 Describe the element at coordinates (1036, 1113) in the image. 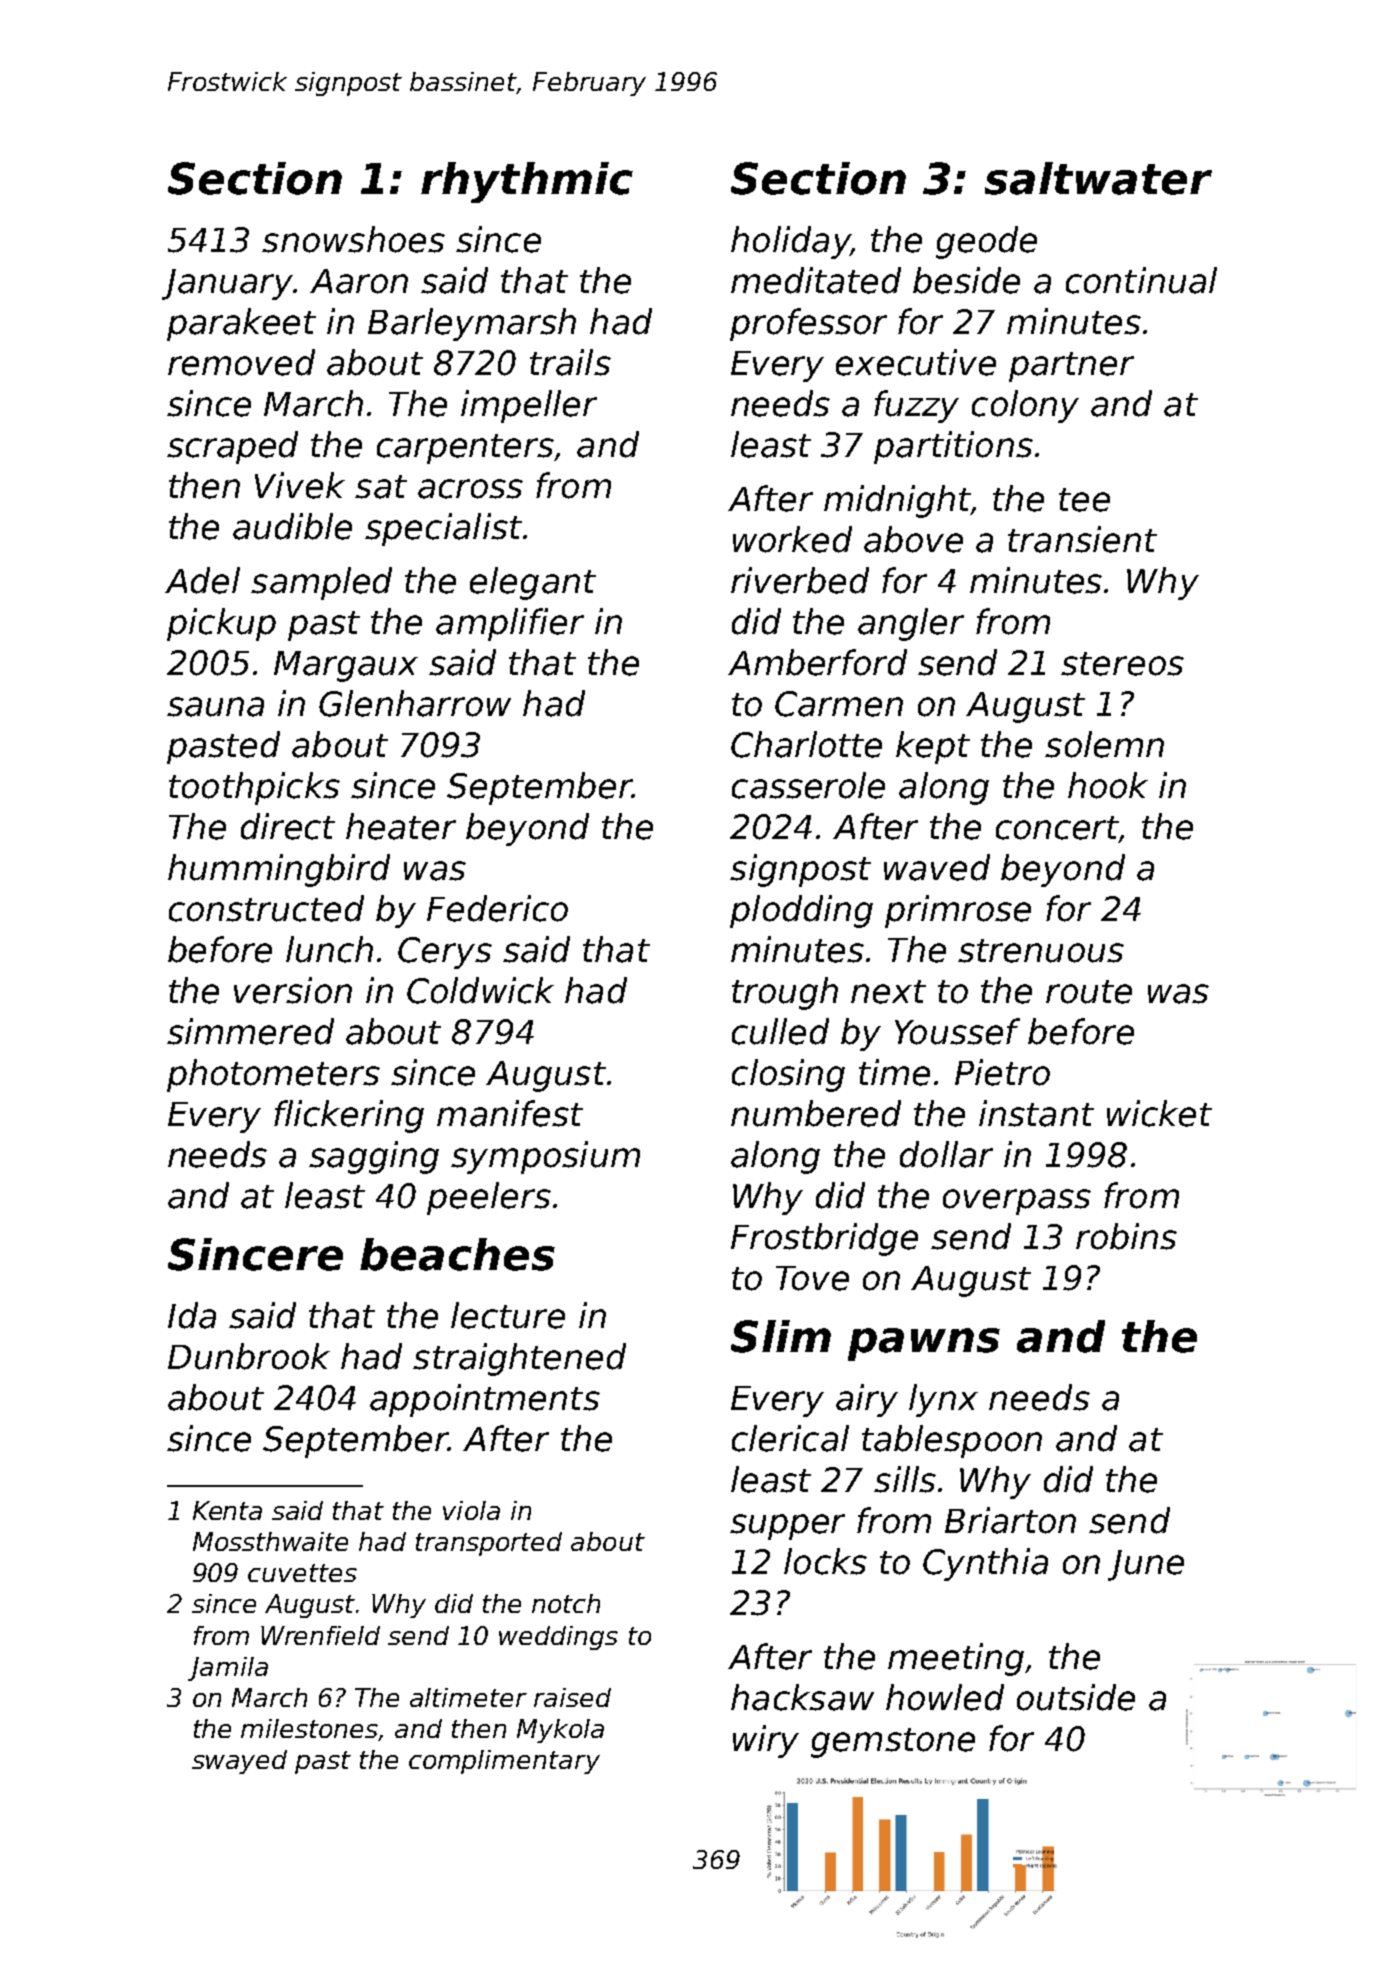

I see `instant` at that location.
